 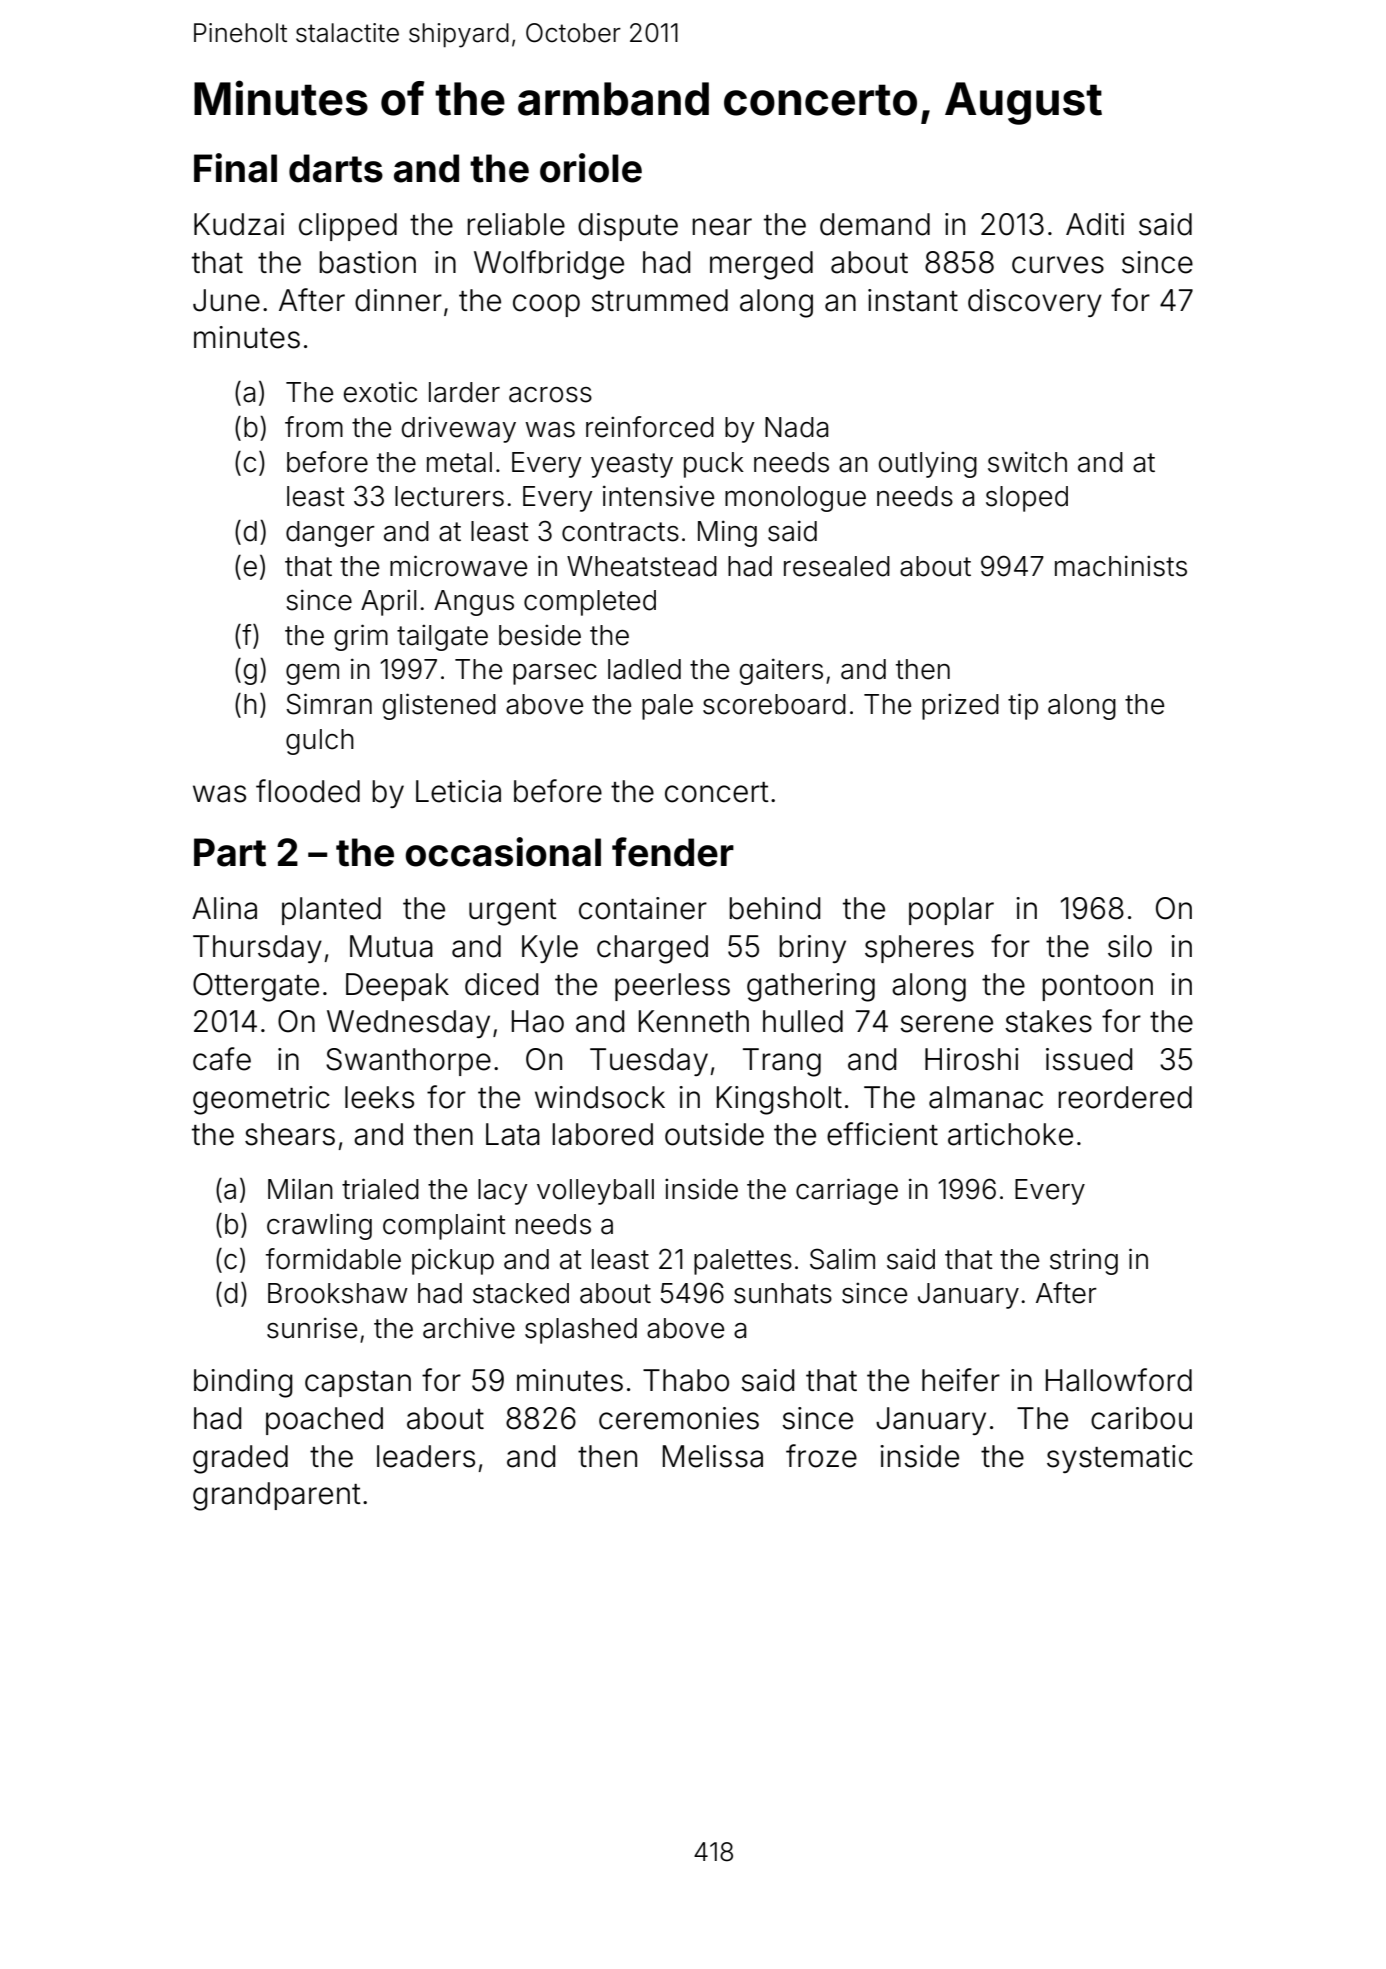 What do you see at coordinates (1023, 706) in the screenshot?
I see `tip` at bounding box center [1023, 706].
